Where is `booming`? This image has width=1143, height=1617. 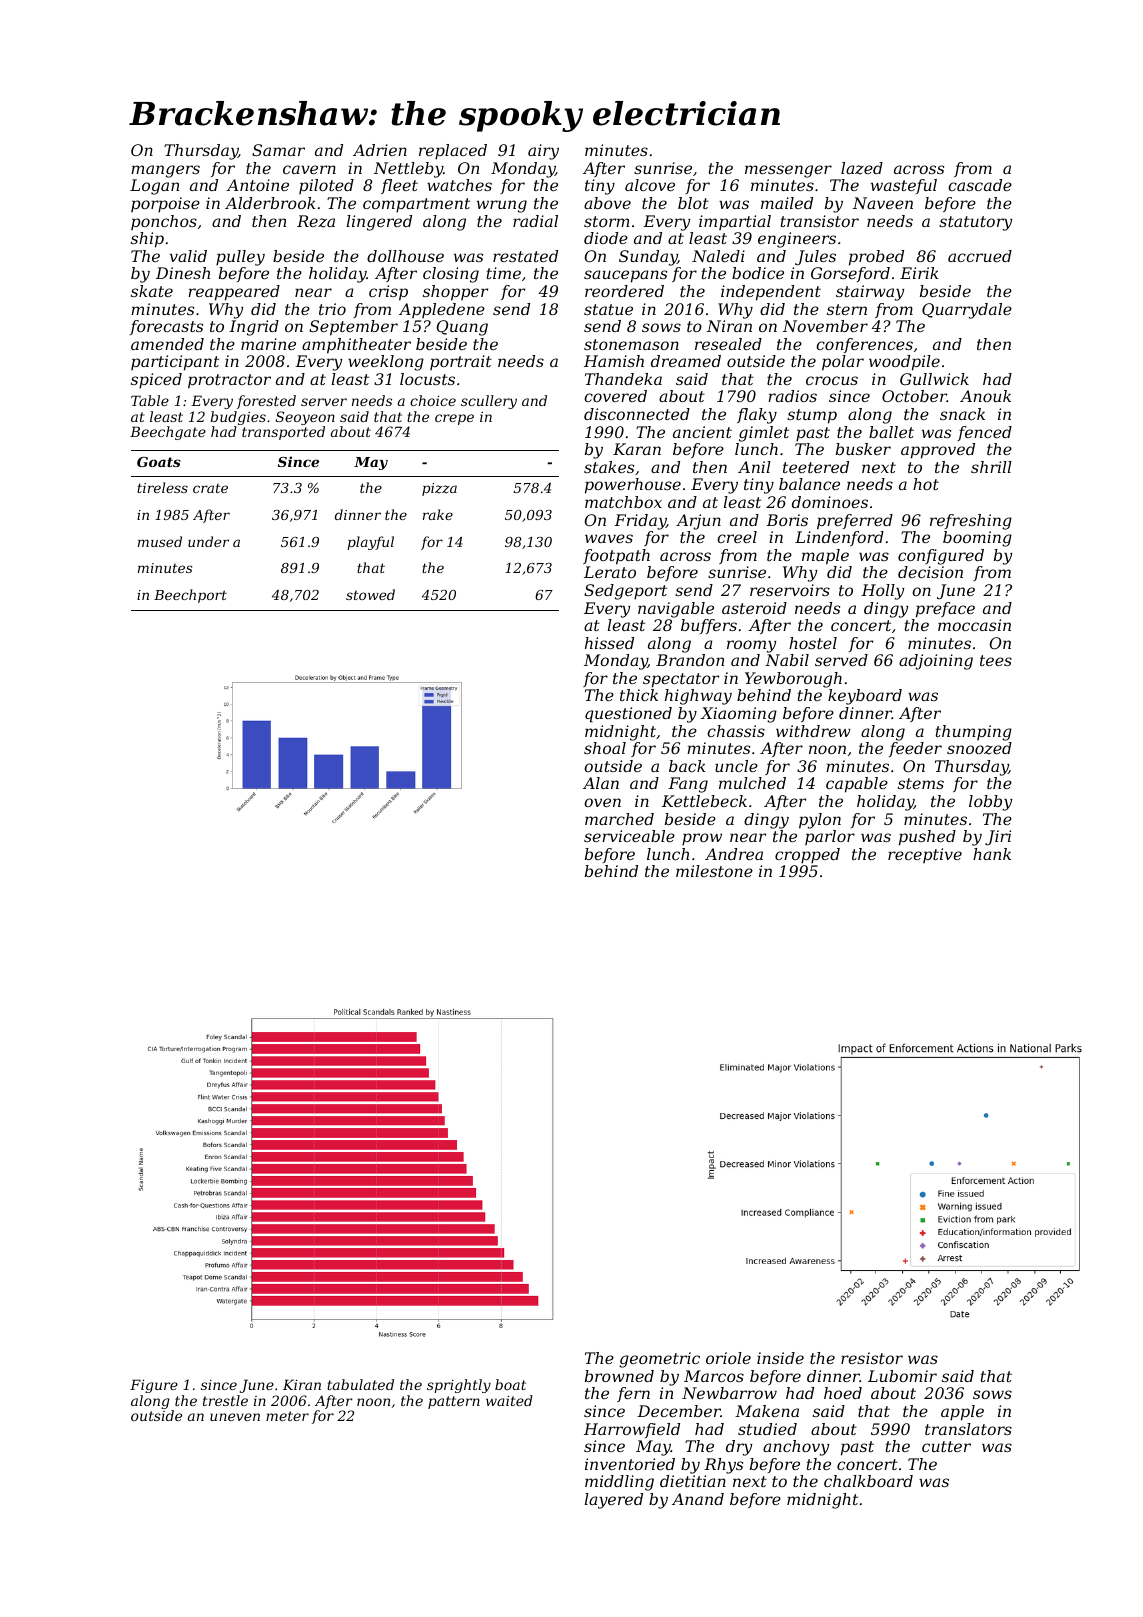
booming is located at coordinates (977, 539).
